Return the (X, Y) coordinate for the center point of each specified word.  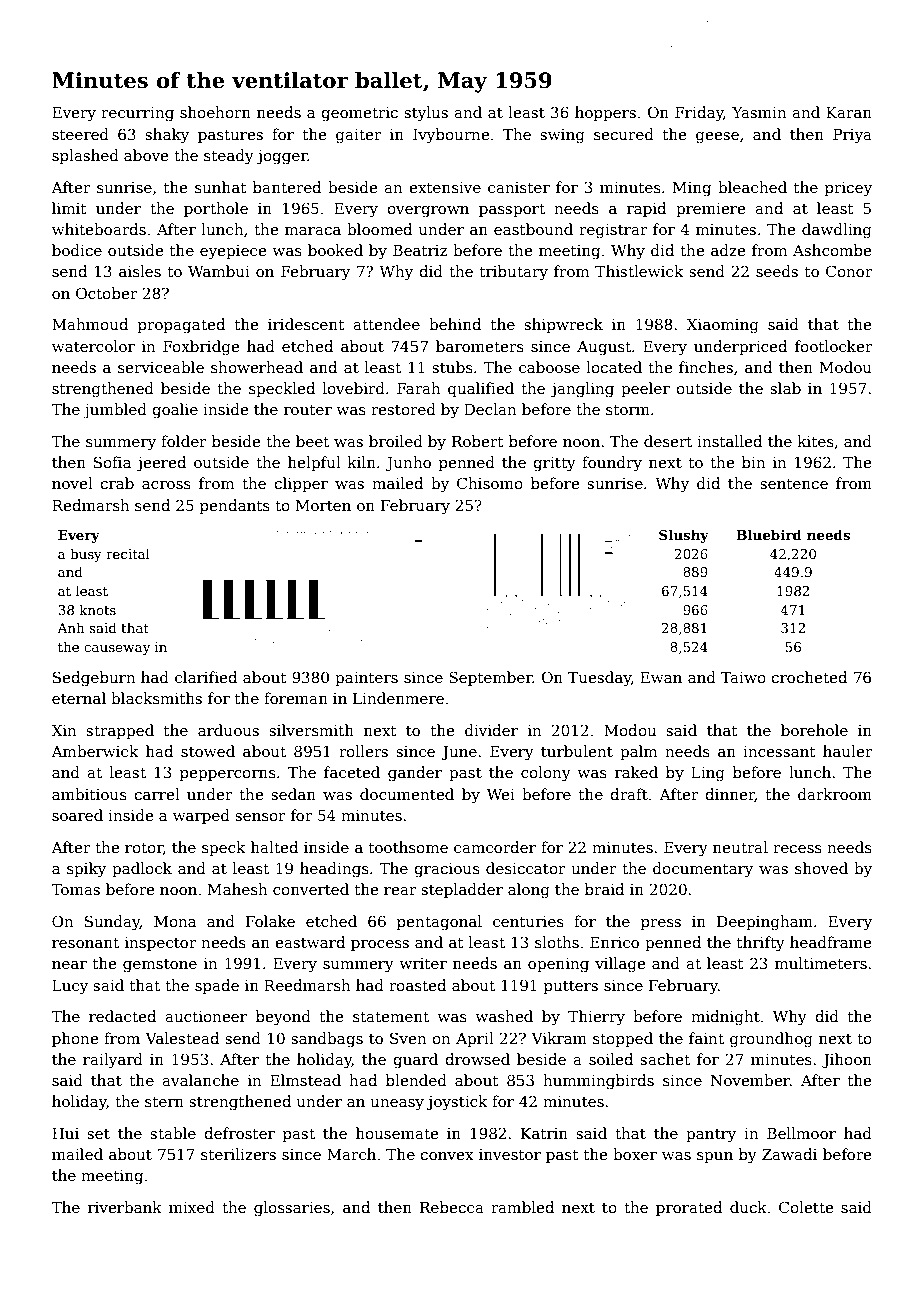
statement (391, 1017)
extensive (445, 187)
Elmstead (305, 1080)
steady (229, 157)
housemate (397, 1133)
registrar (613, 231)
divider (491, 730)
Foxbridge (201, 348)
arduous (228, 730)
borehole (814, 730)
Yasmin (759, 112)
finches (706, 367)
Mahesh (238, 889)
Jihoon (847, 1060)
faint (706, 1038)
